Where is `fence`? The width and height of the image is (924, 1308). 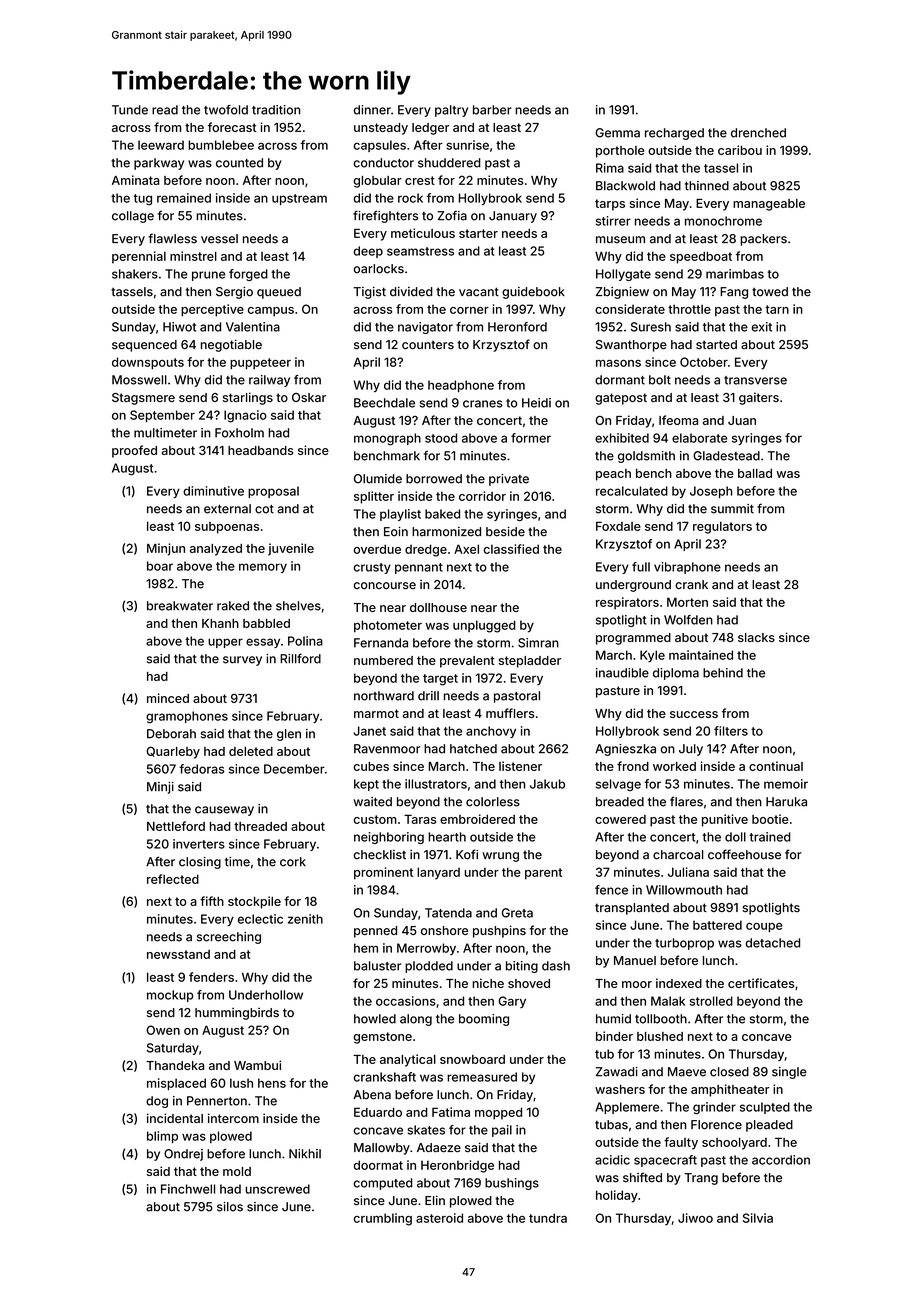
fence is located at coordinates (611, 890).
